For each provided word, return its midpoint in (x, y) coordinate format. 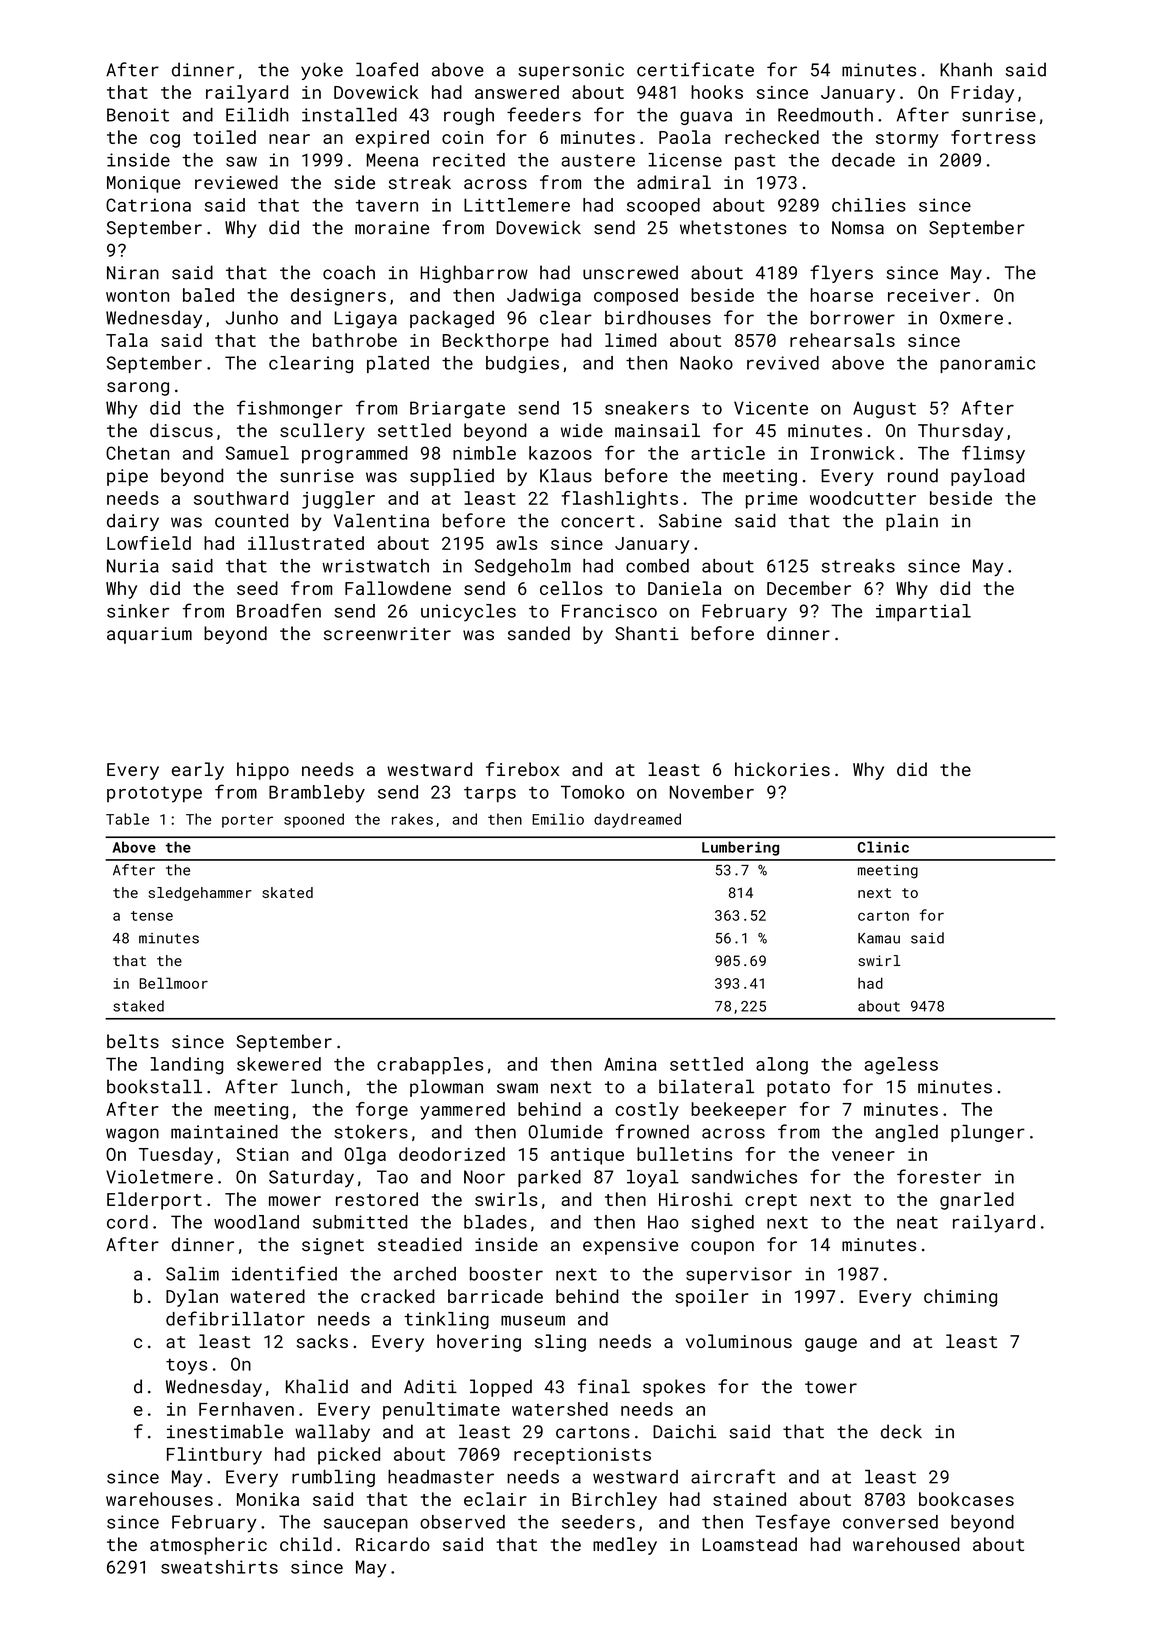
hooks (717, 92)
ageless (901, 1066)
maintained (224, 1131)
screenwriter (387, 634)
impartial (923, 612)
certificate (695, 69)
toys (186, 1366)
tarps (490, 794)
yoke (322, 71)
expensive (630, 1246)
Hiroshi (696, 1199)
